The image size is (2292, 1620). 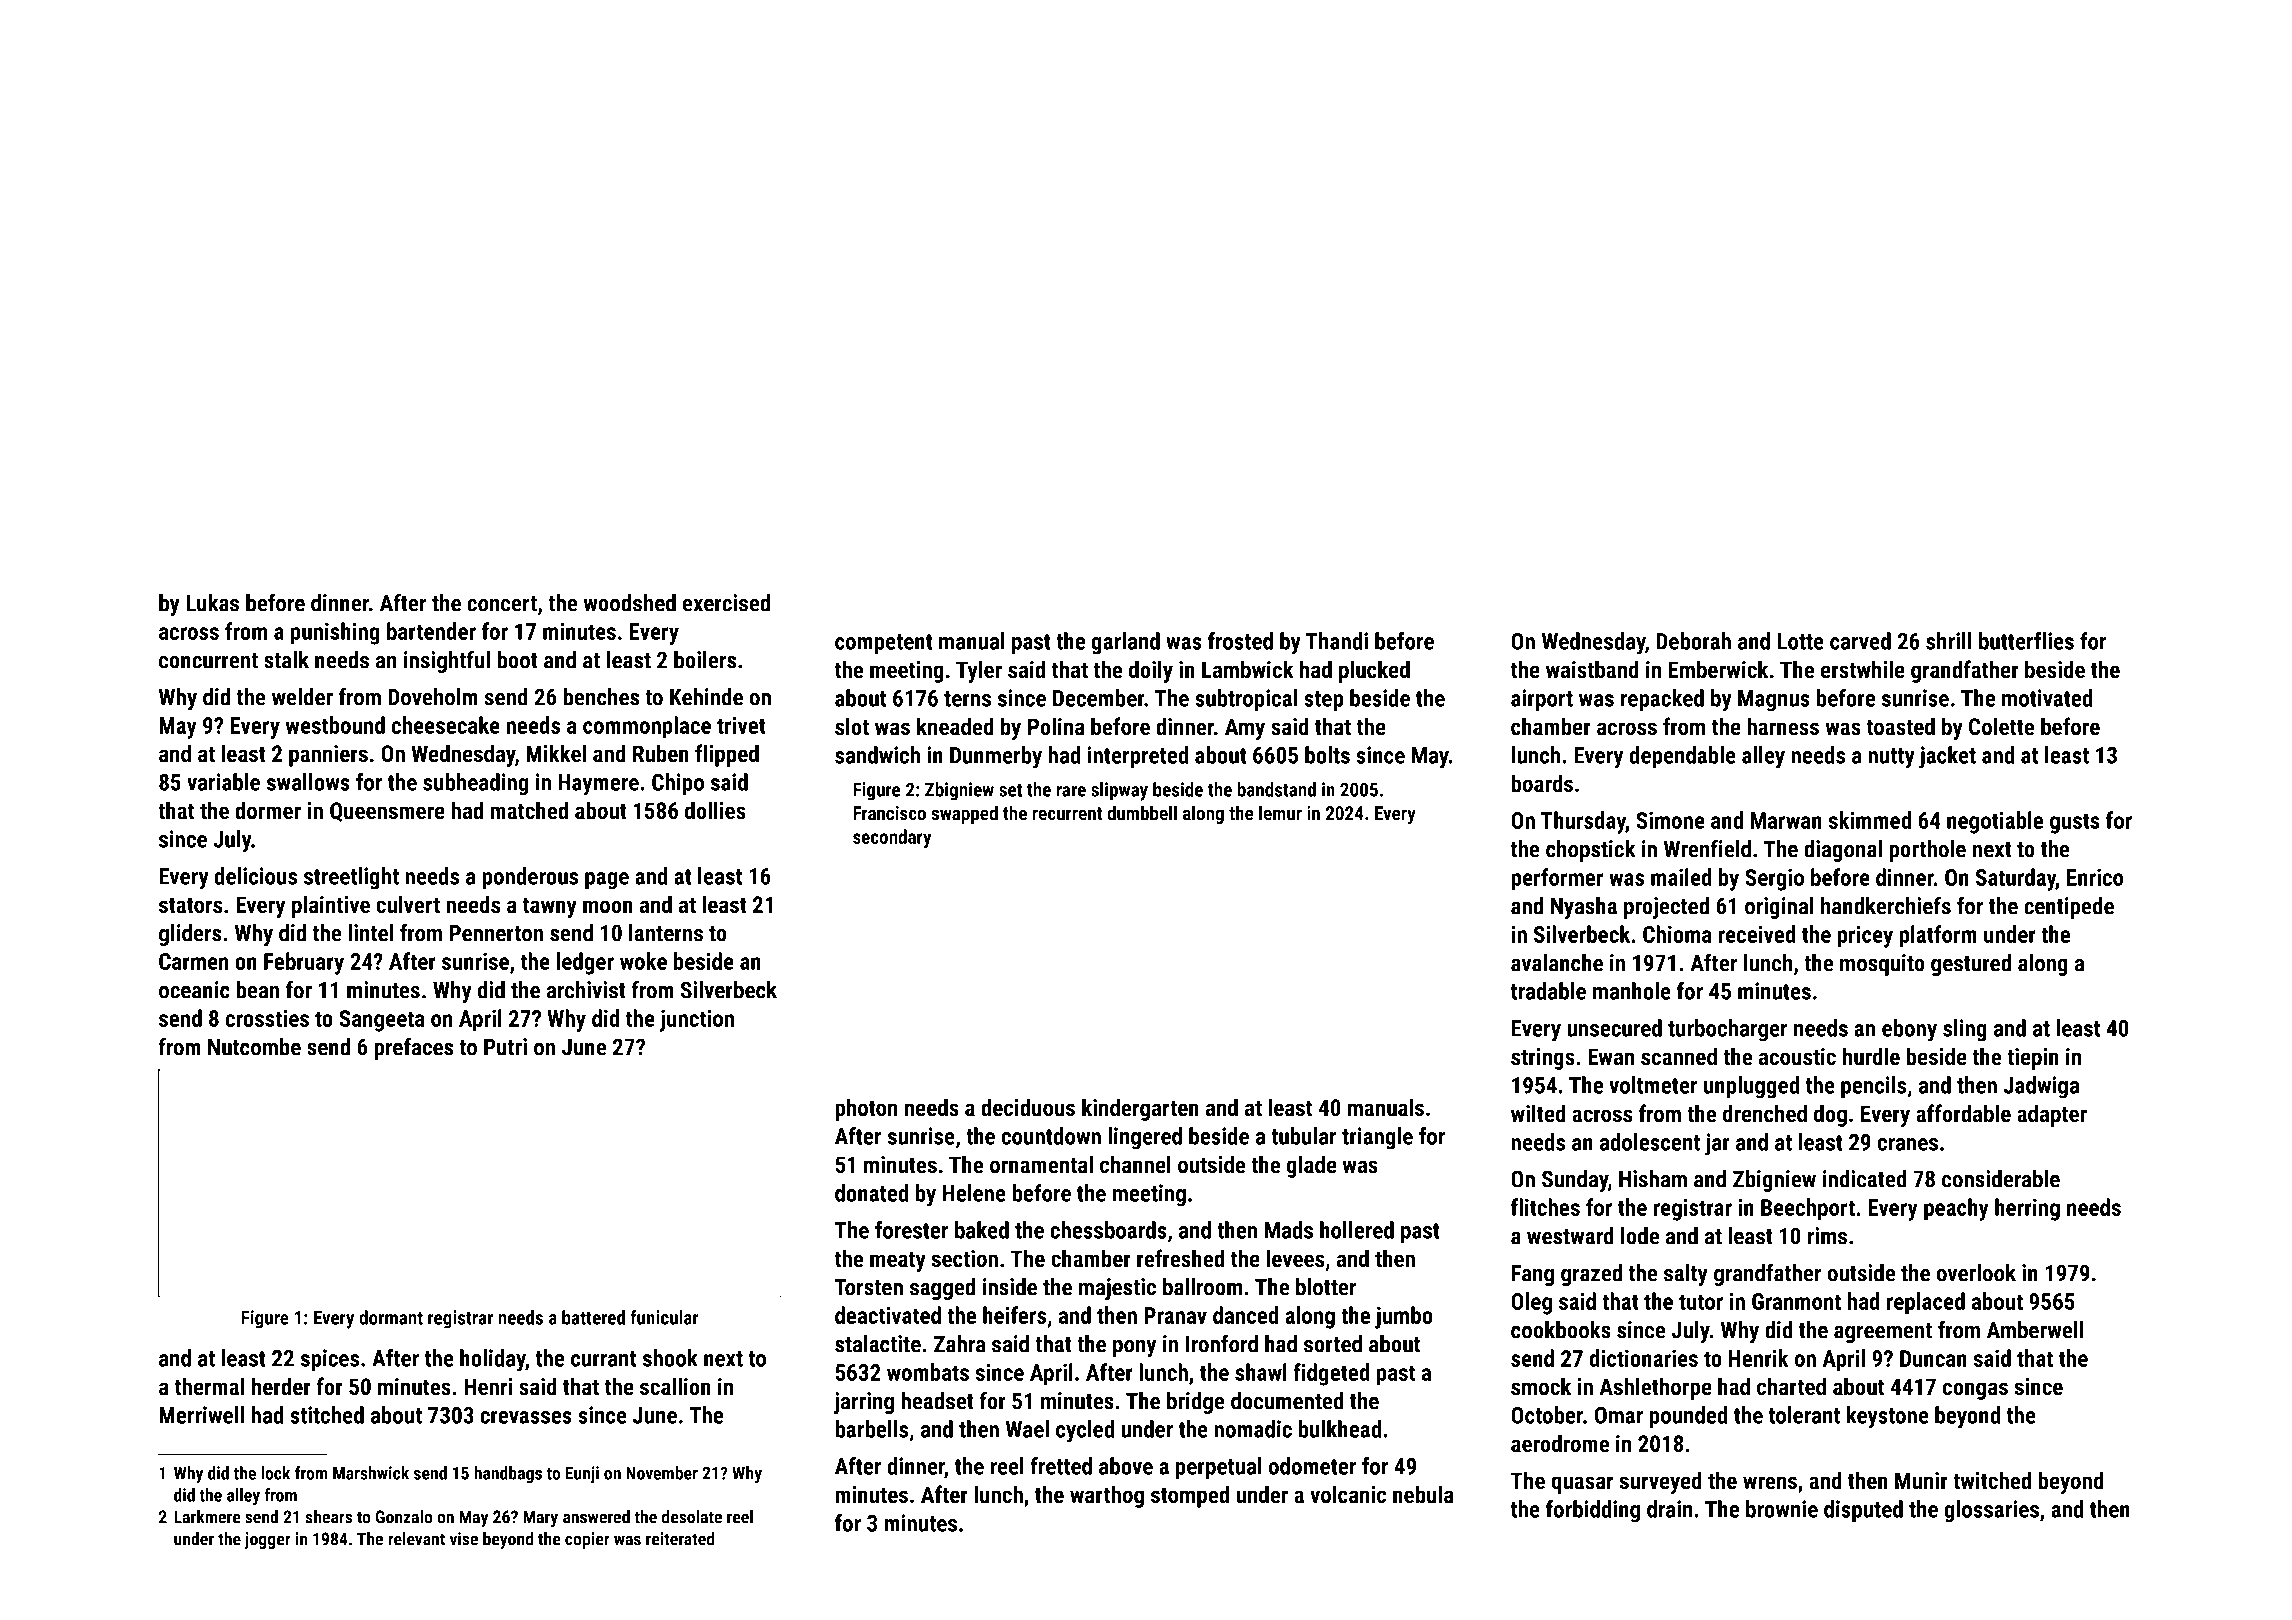 I want to click on carved, so click(x=1860, y=641).
